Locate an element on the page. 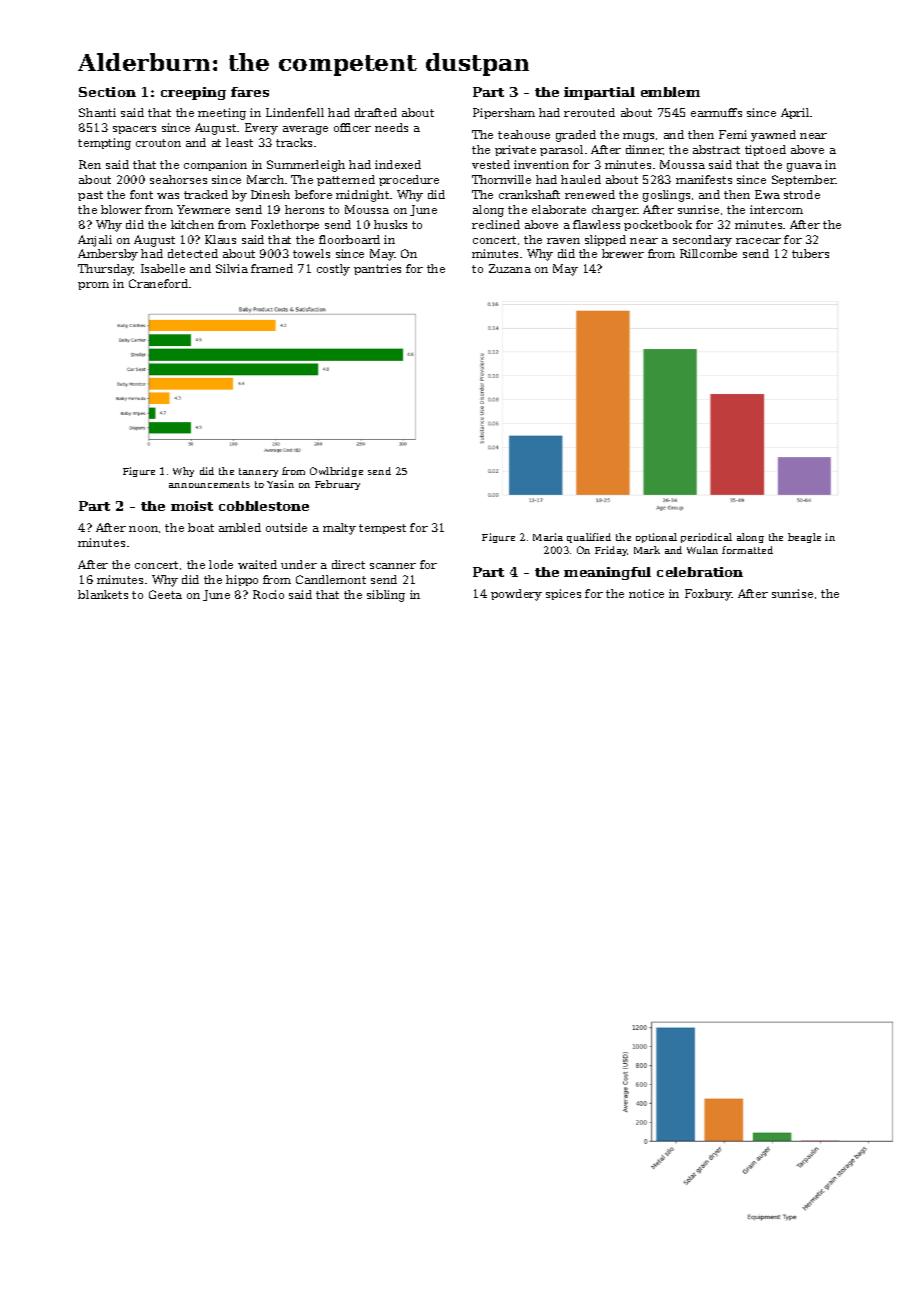 This document has width=924, height=1308. pantries is located at coordinates (377, 269).
